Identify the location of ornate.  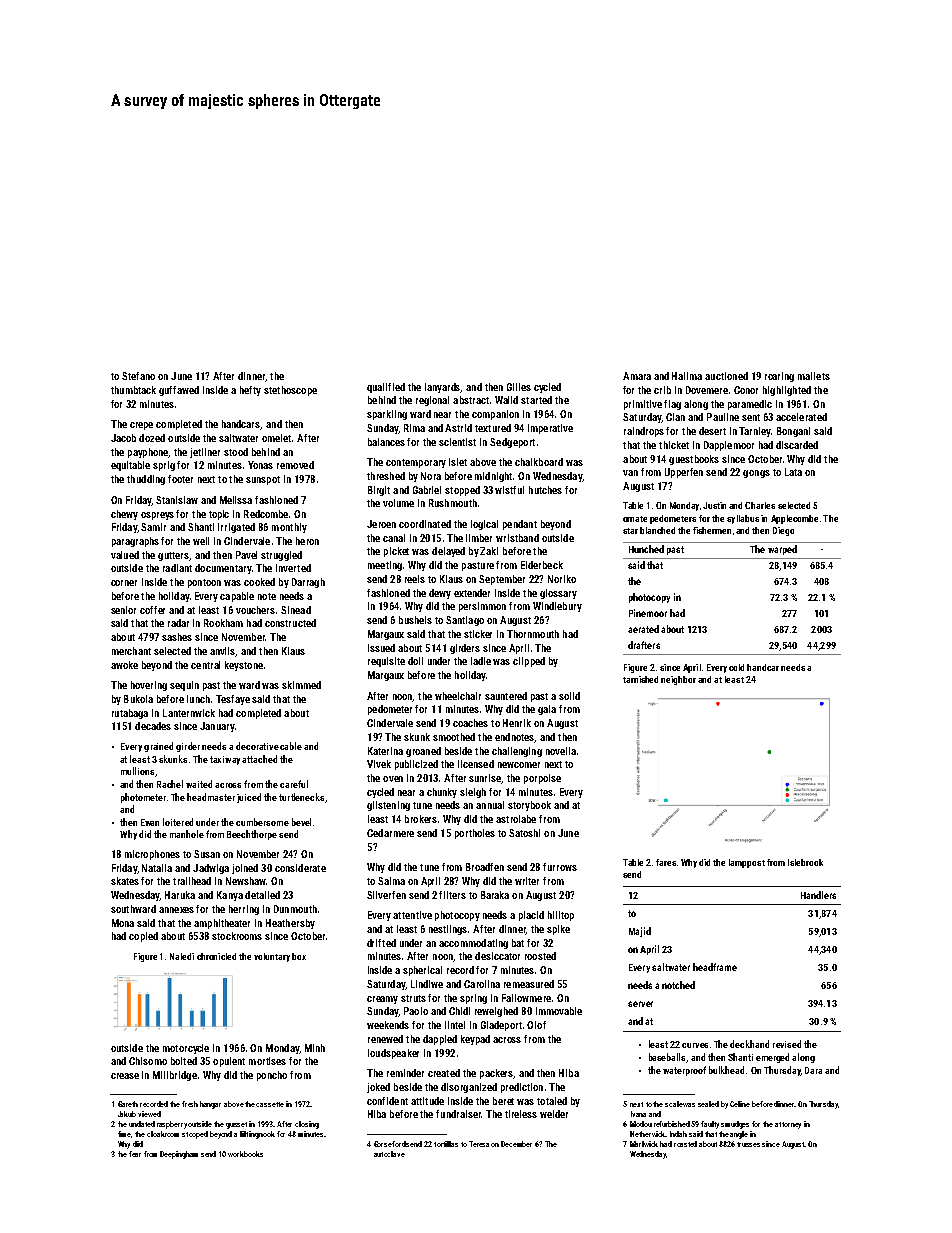
(635, 519).
